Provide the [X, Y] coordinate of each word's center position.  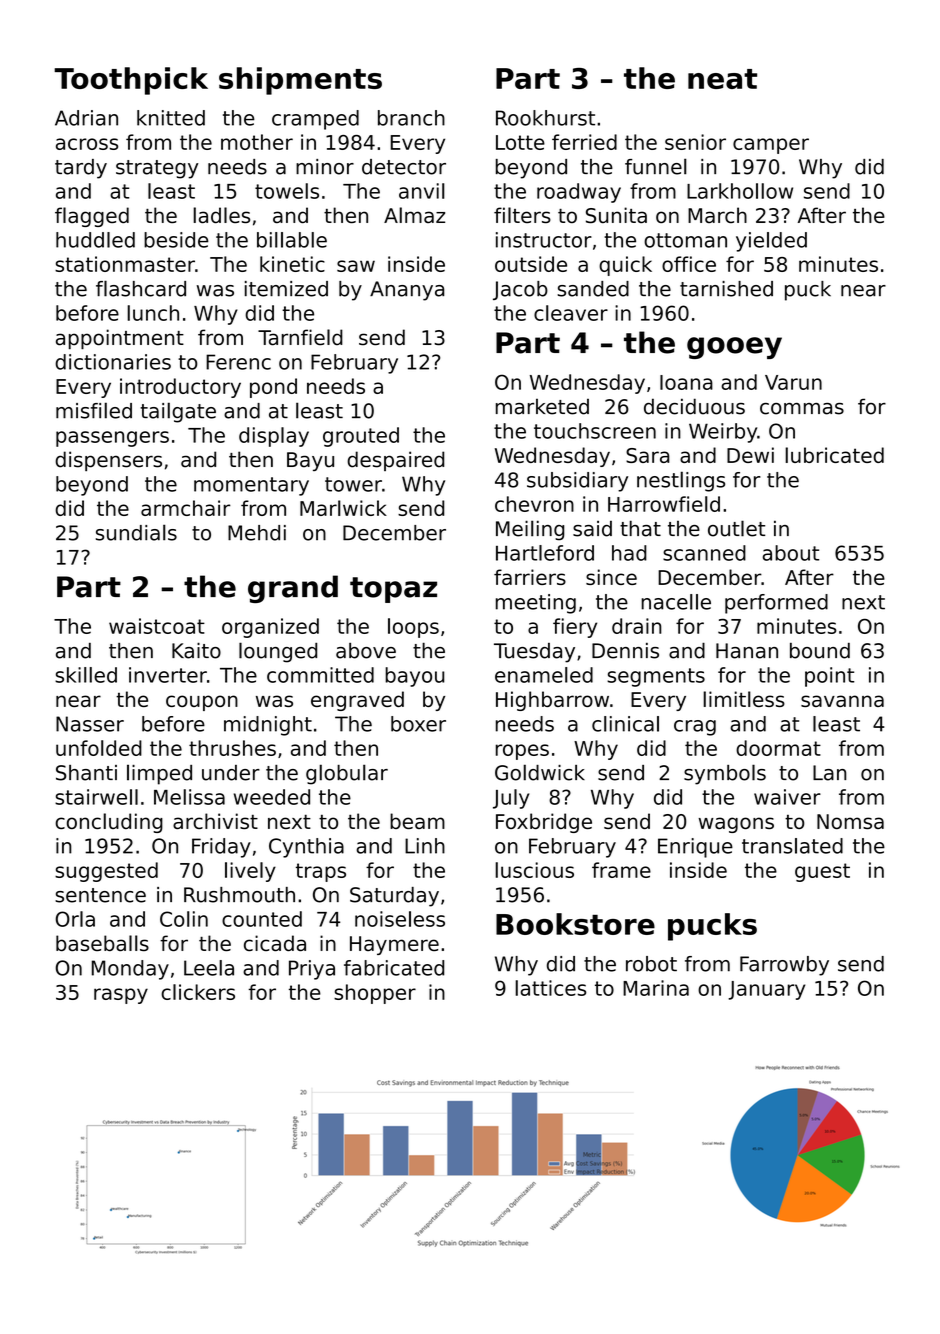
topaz [393, 590]
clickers [198, 992]
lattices [550, 988]
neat [722, 79]
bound [820, 651]
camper [771, 146]
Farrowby [784, 966]
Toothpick [131, 81]
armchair [185, 508]
